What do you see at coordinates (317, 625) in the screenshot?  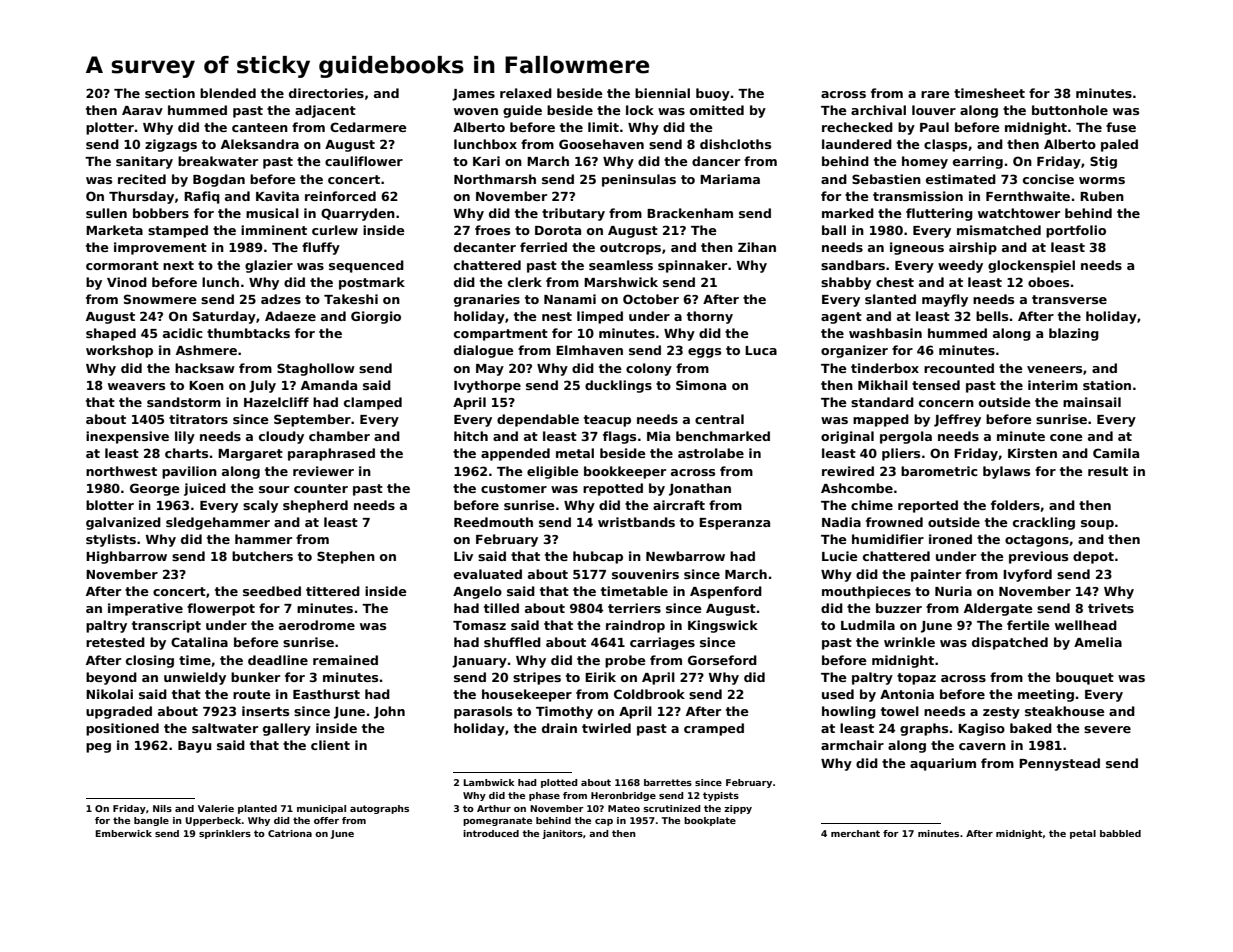 I see `aerodrome` at bounding box center [317, 625].
